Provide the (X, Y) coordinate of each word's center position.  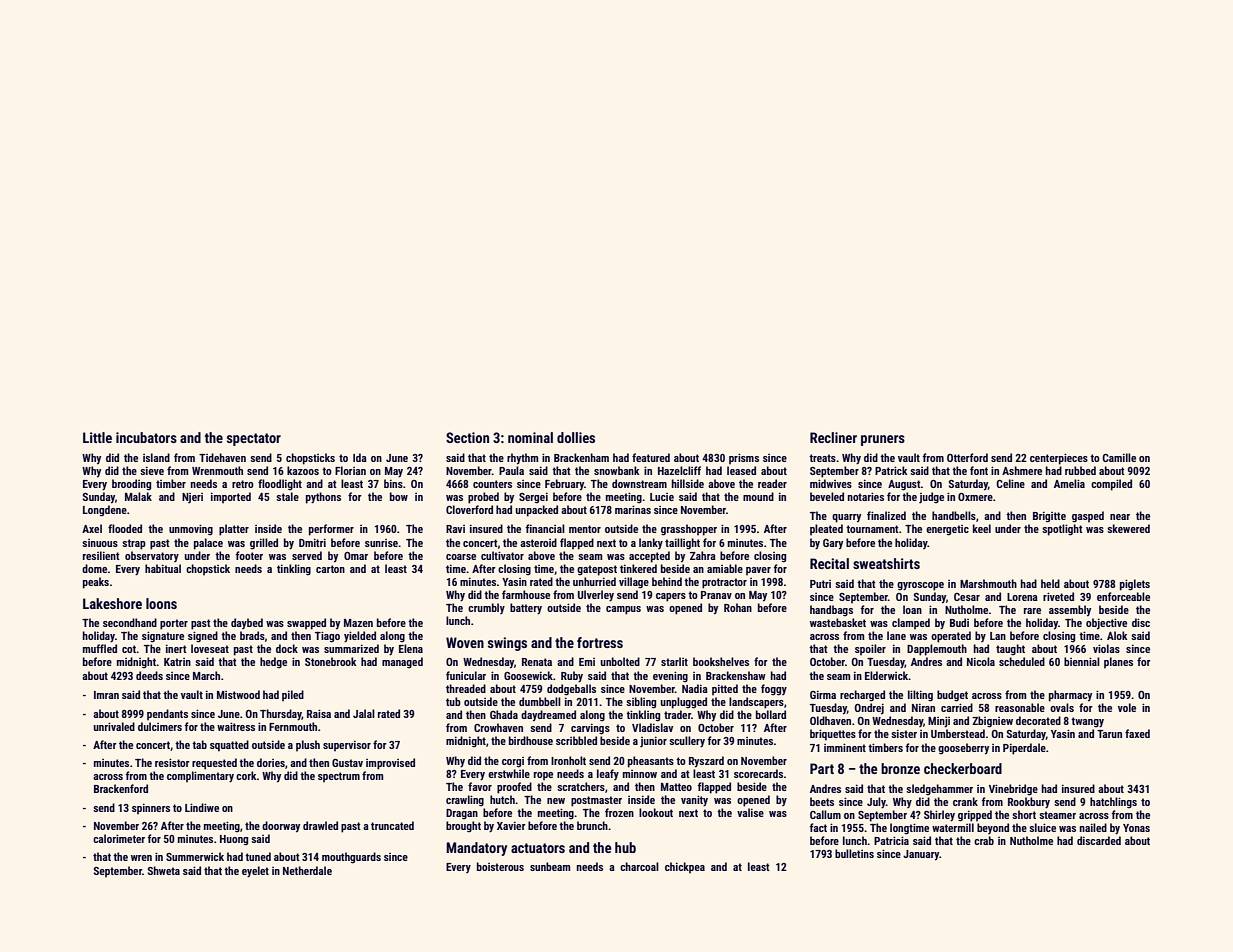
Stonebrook (331, 661)
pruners (883, 440)
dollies (576, 437)
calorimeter (119, 838)
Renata (537, 662)
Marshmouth (988, 583)
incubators (146, 437)
